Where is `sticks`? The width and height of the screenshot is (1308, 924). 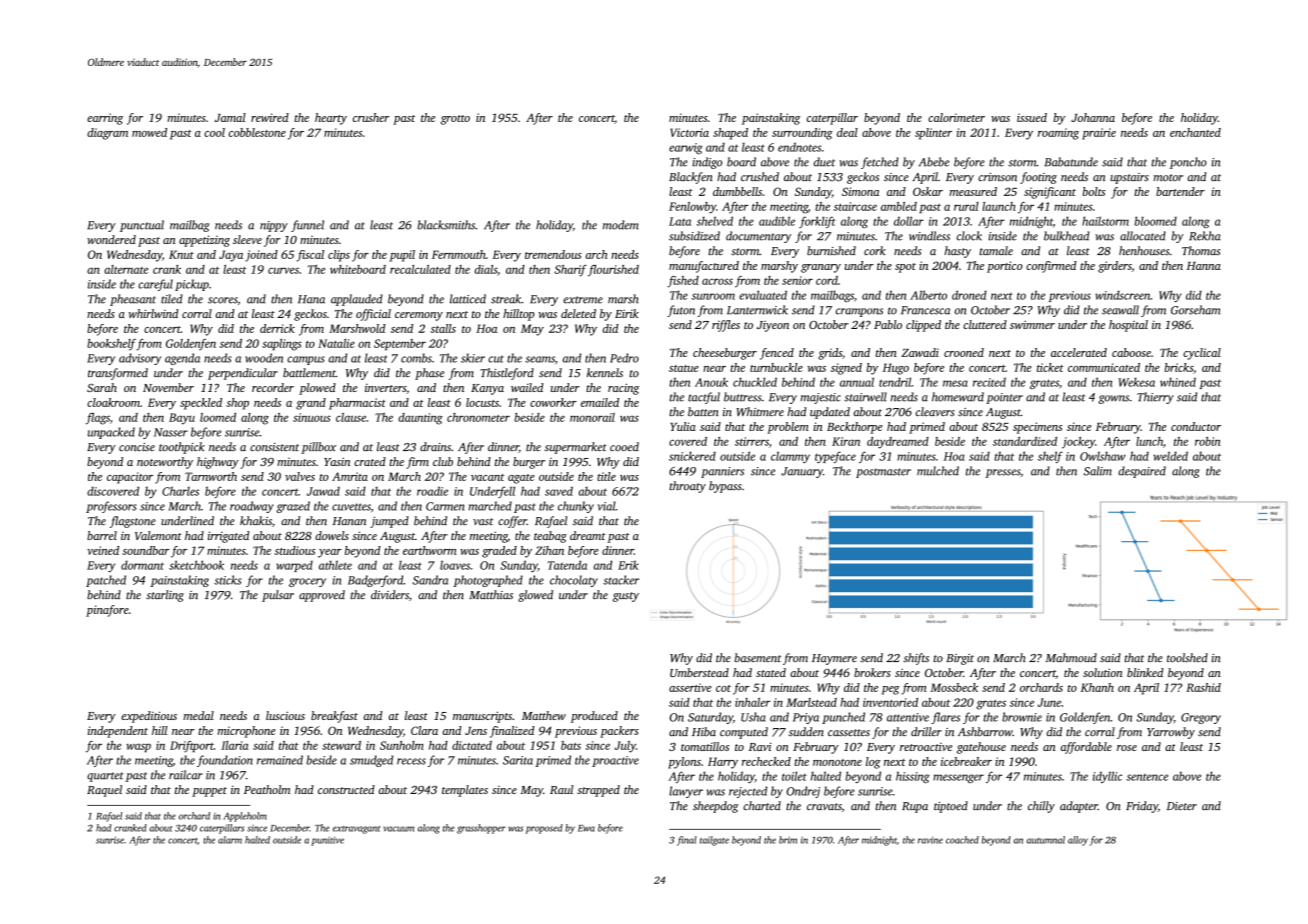
sticks is located at coordinates (228, 580).
